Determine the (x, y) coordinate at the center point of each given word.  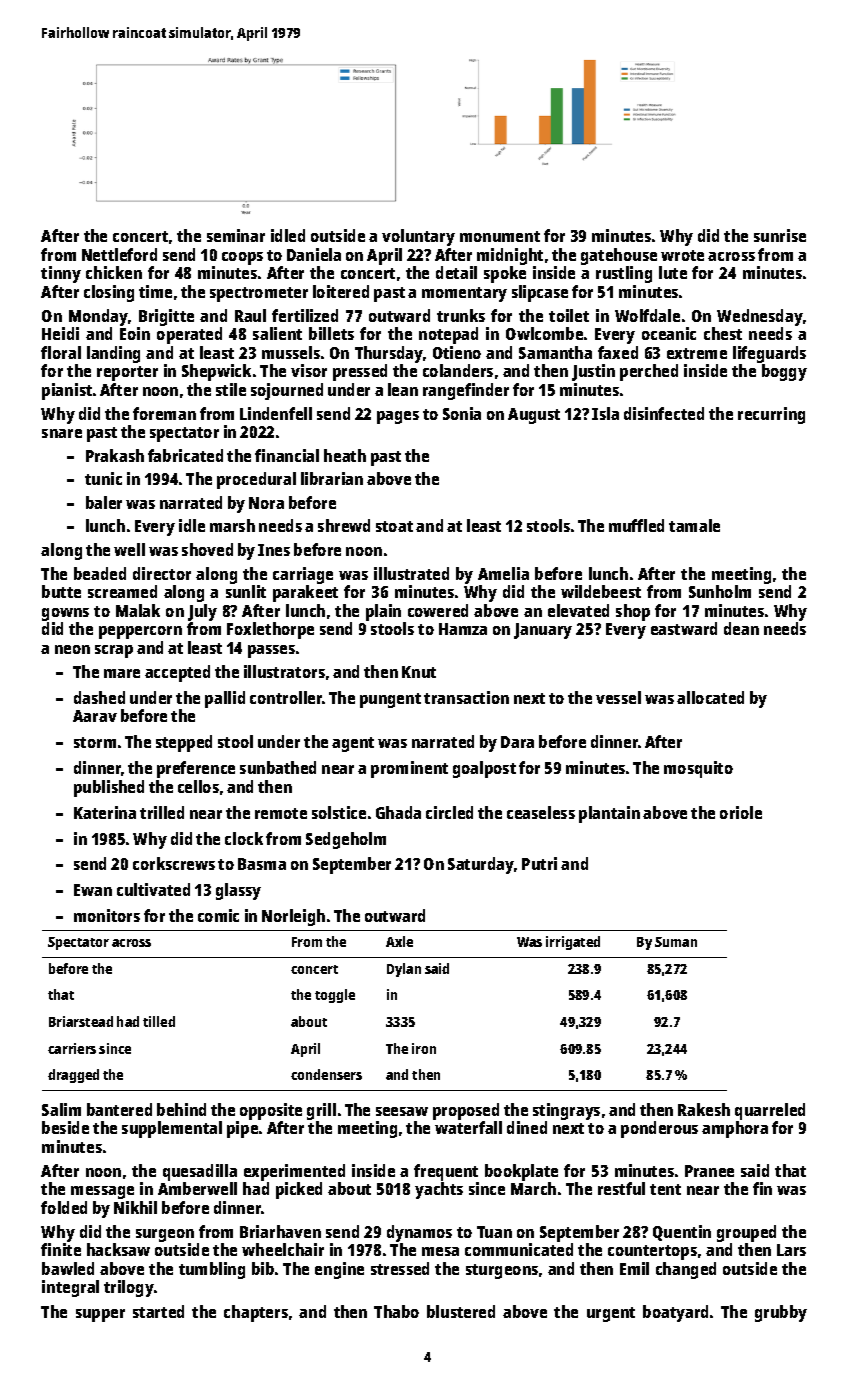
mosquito (698, 769)
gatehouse (619, 256)
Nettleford (119, 254)
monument (500, 236)
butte (61, 591)
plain (383, 612)
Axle (399, 941)
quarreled (770, 1111)
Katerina (105, 812)
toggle (335, 996)
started (158, 1311)
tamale (694, 525)
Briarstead (81, 1021)
